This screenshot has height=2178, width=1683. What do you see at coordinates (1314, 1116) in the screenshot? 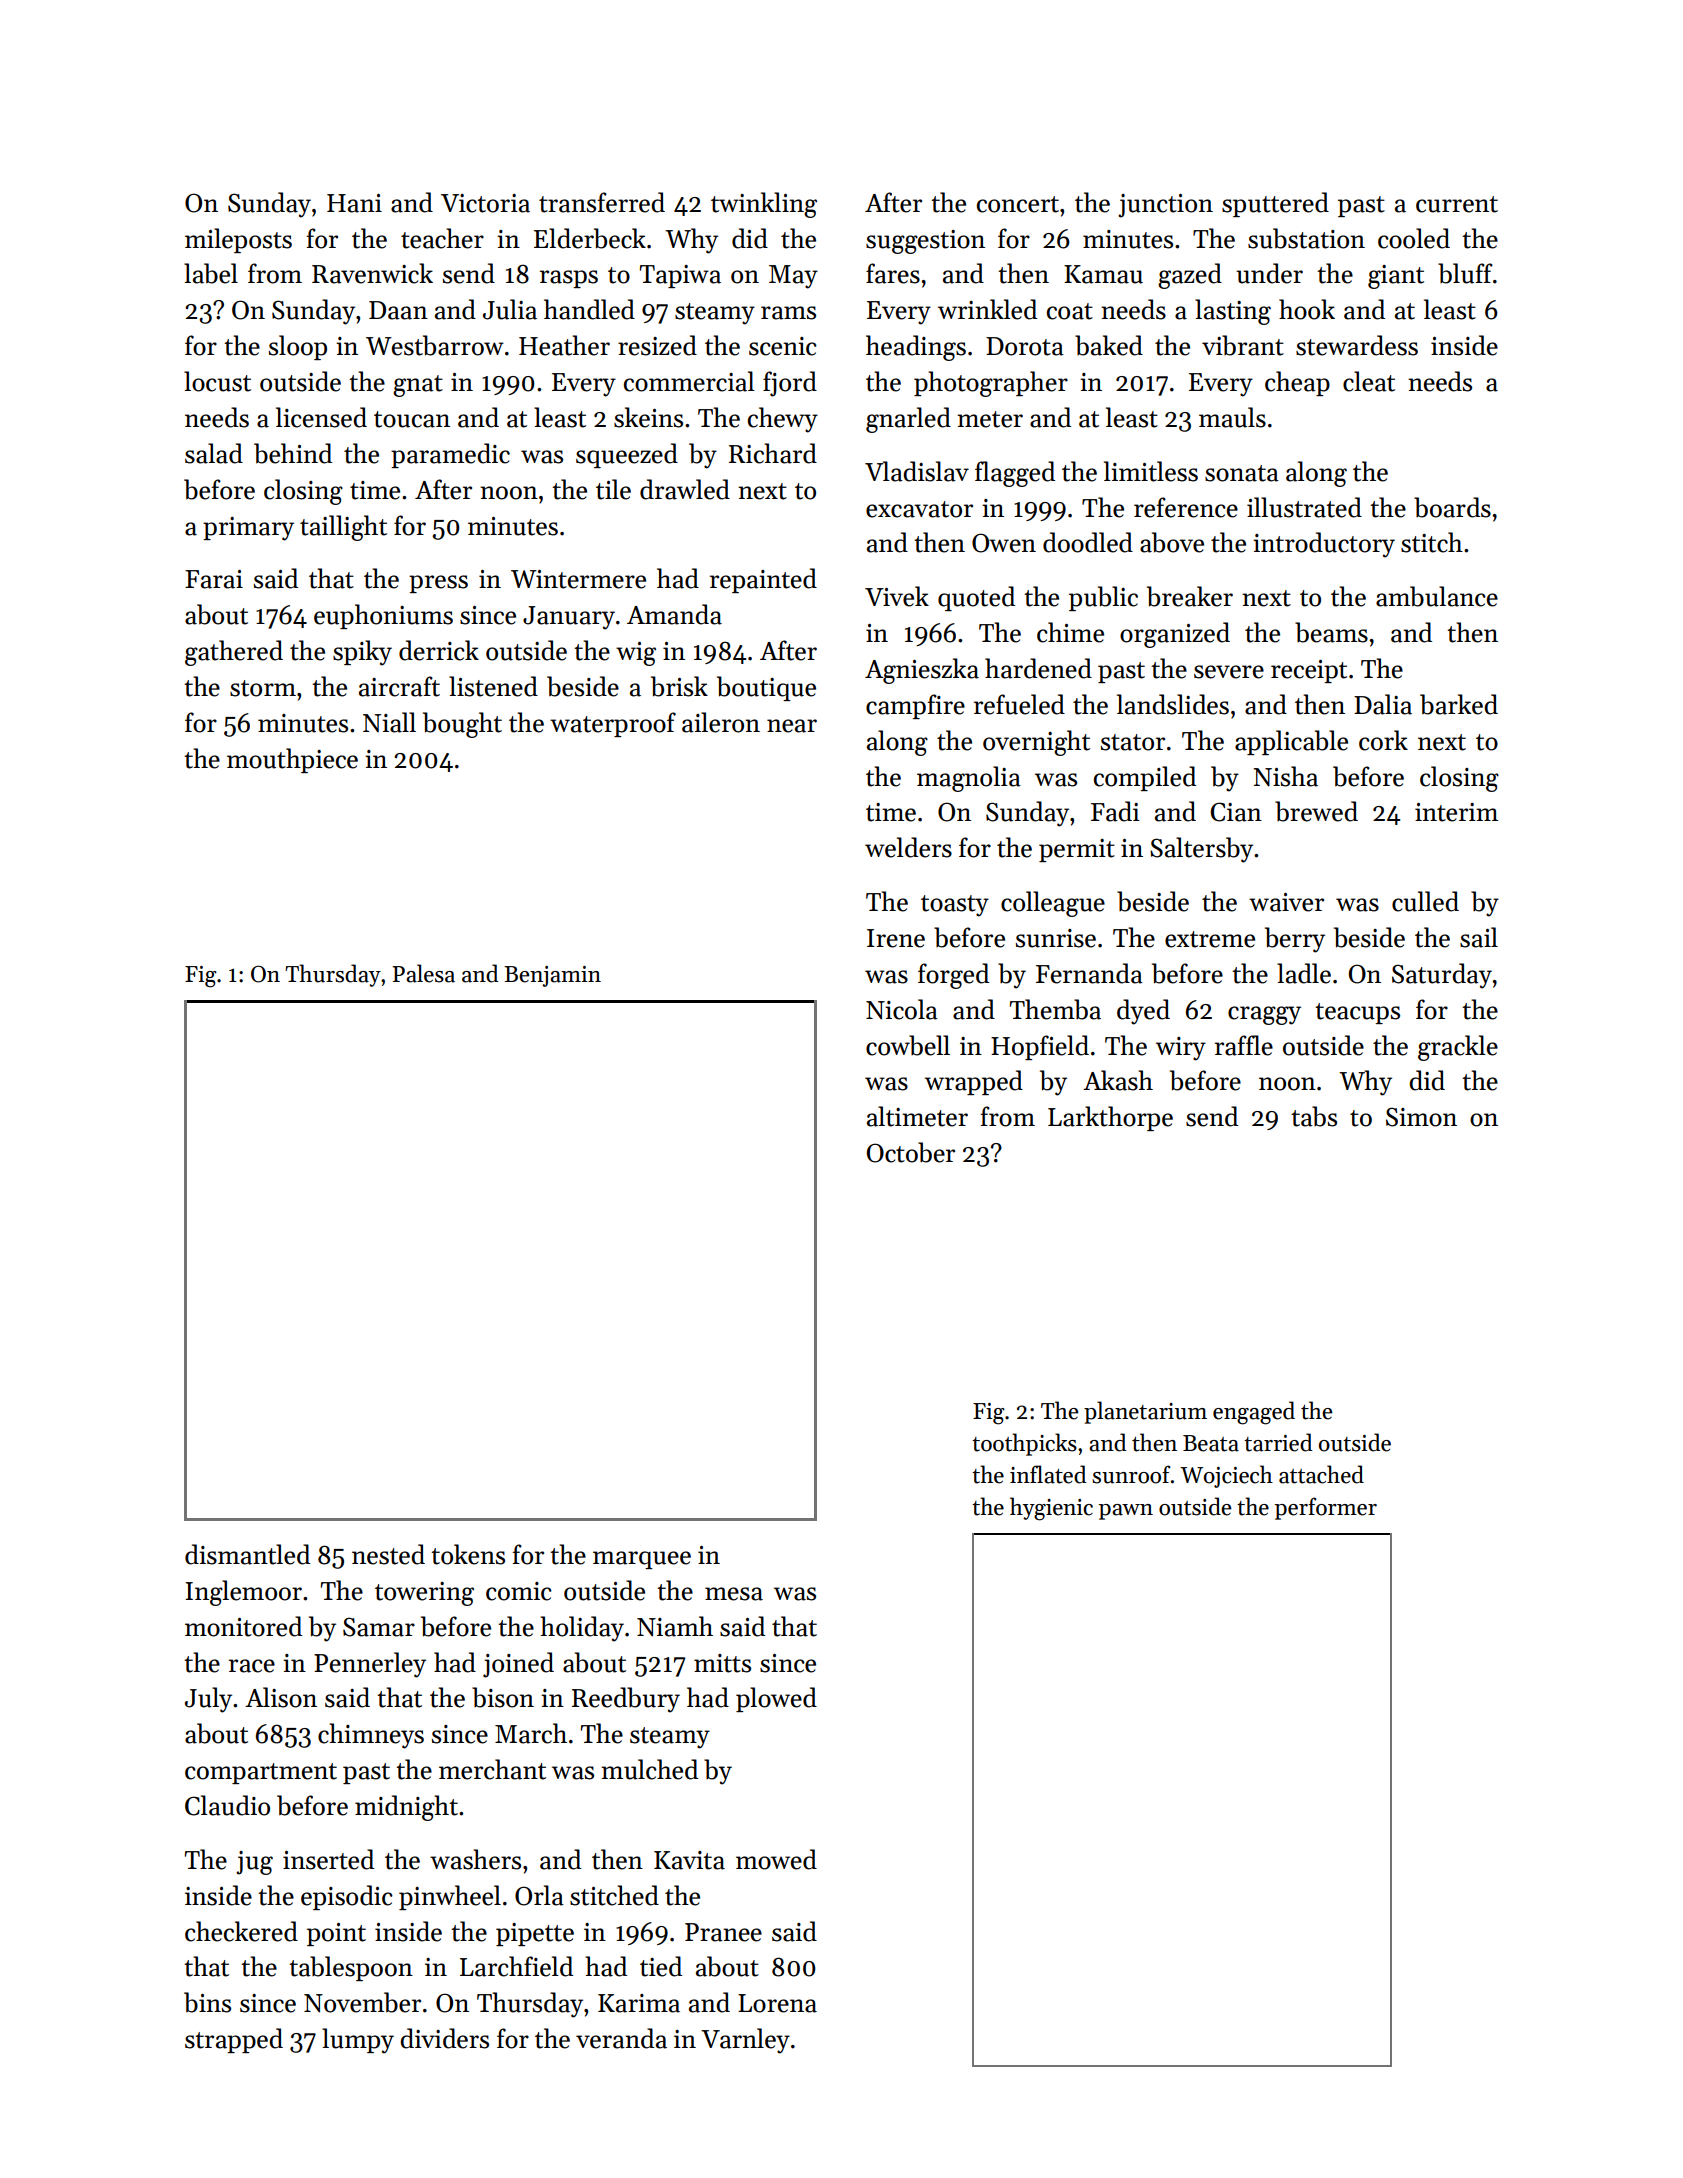
I see `tabs` at bounding box center [1314, 1116].
